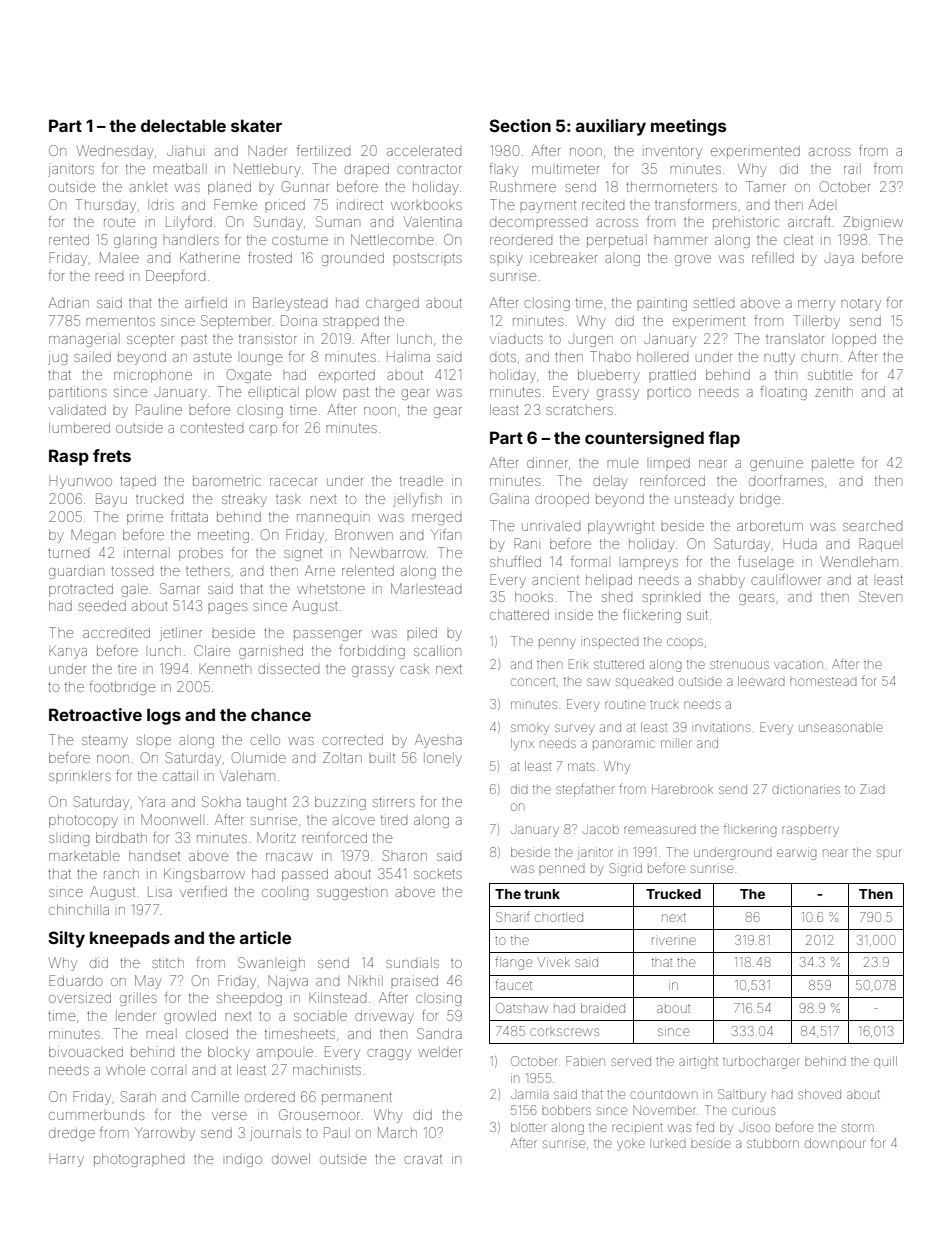 This document has height=1233, width=952. Describe the element at coordinates (125, 1070) in the document. I see `whole` at that location.
